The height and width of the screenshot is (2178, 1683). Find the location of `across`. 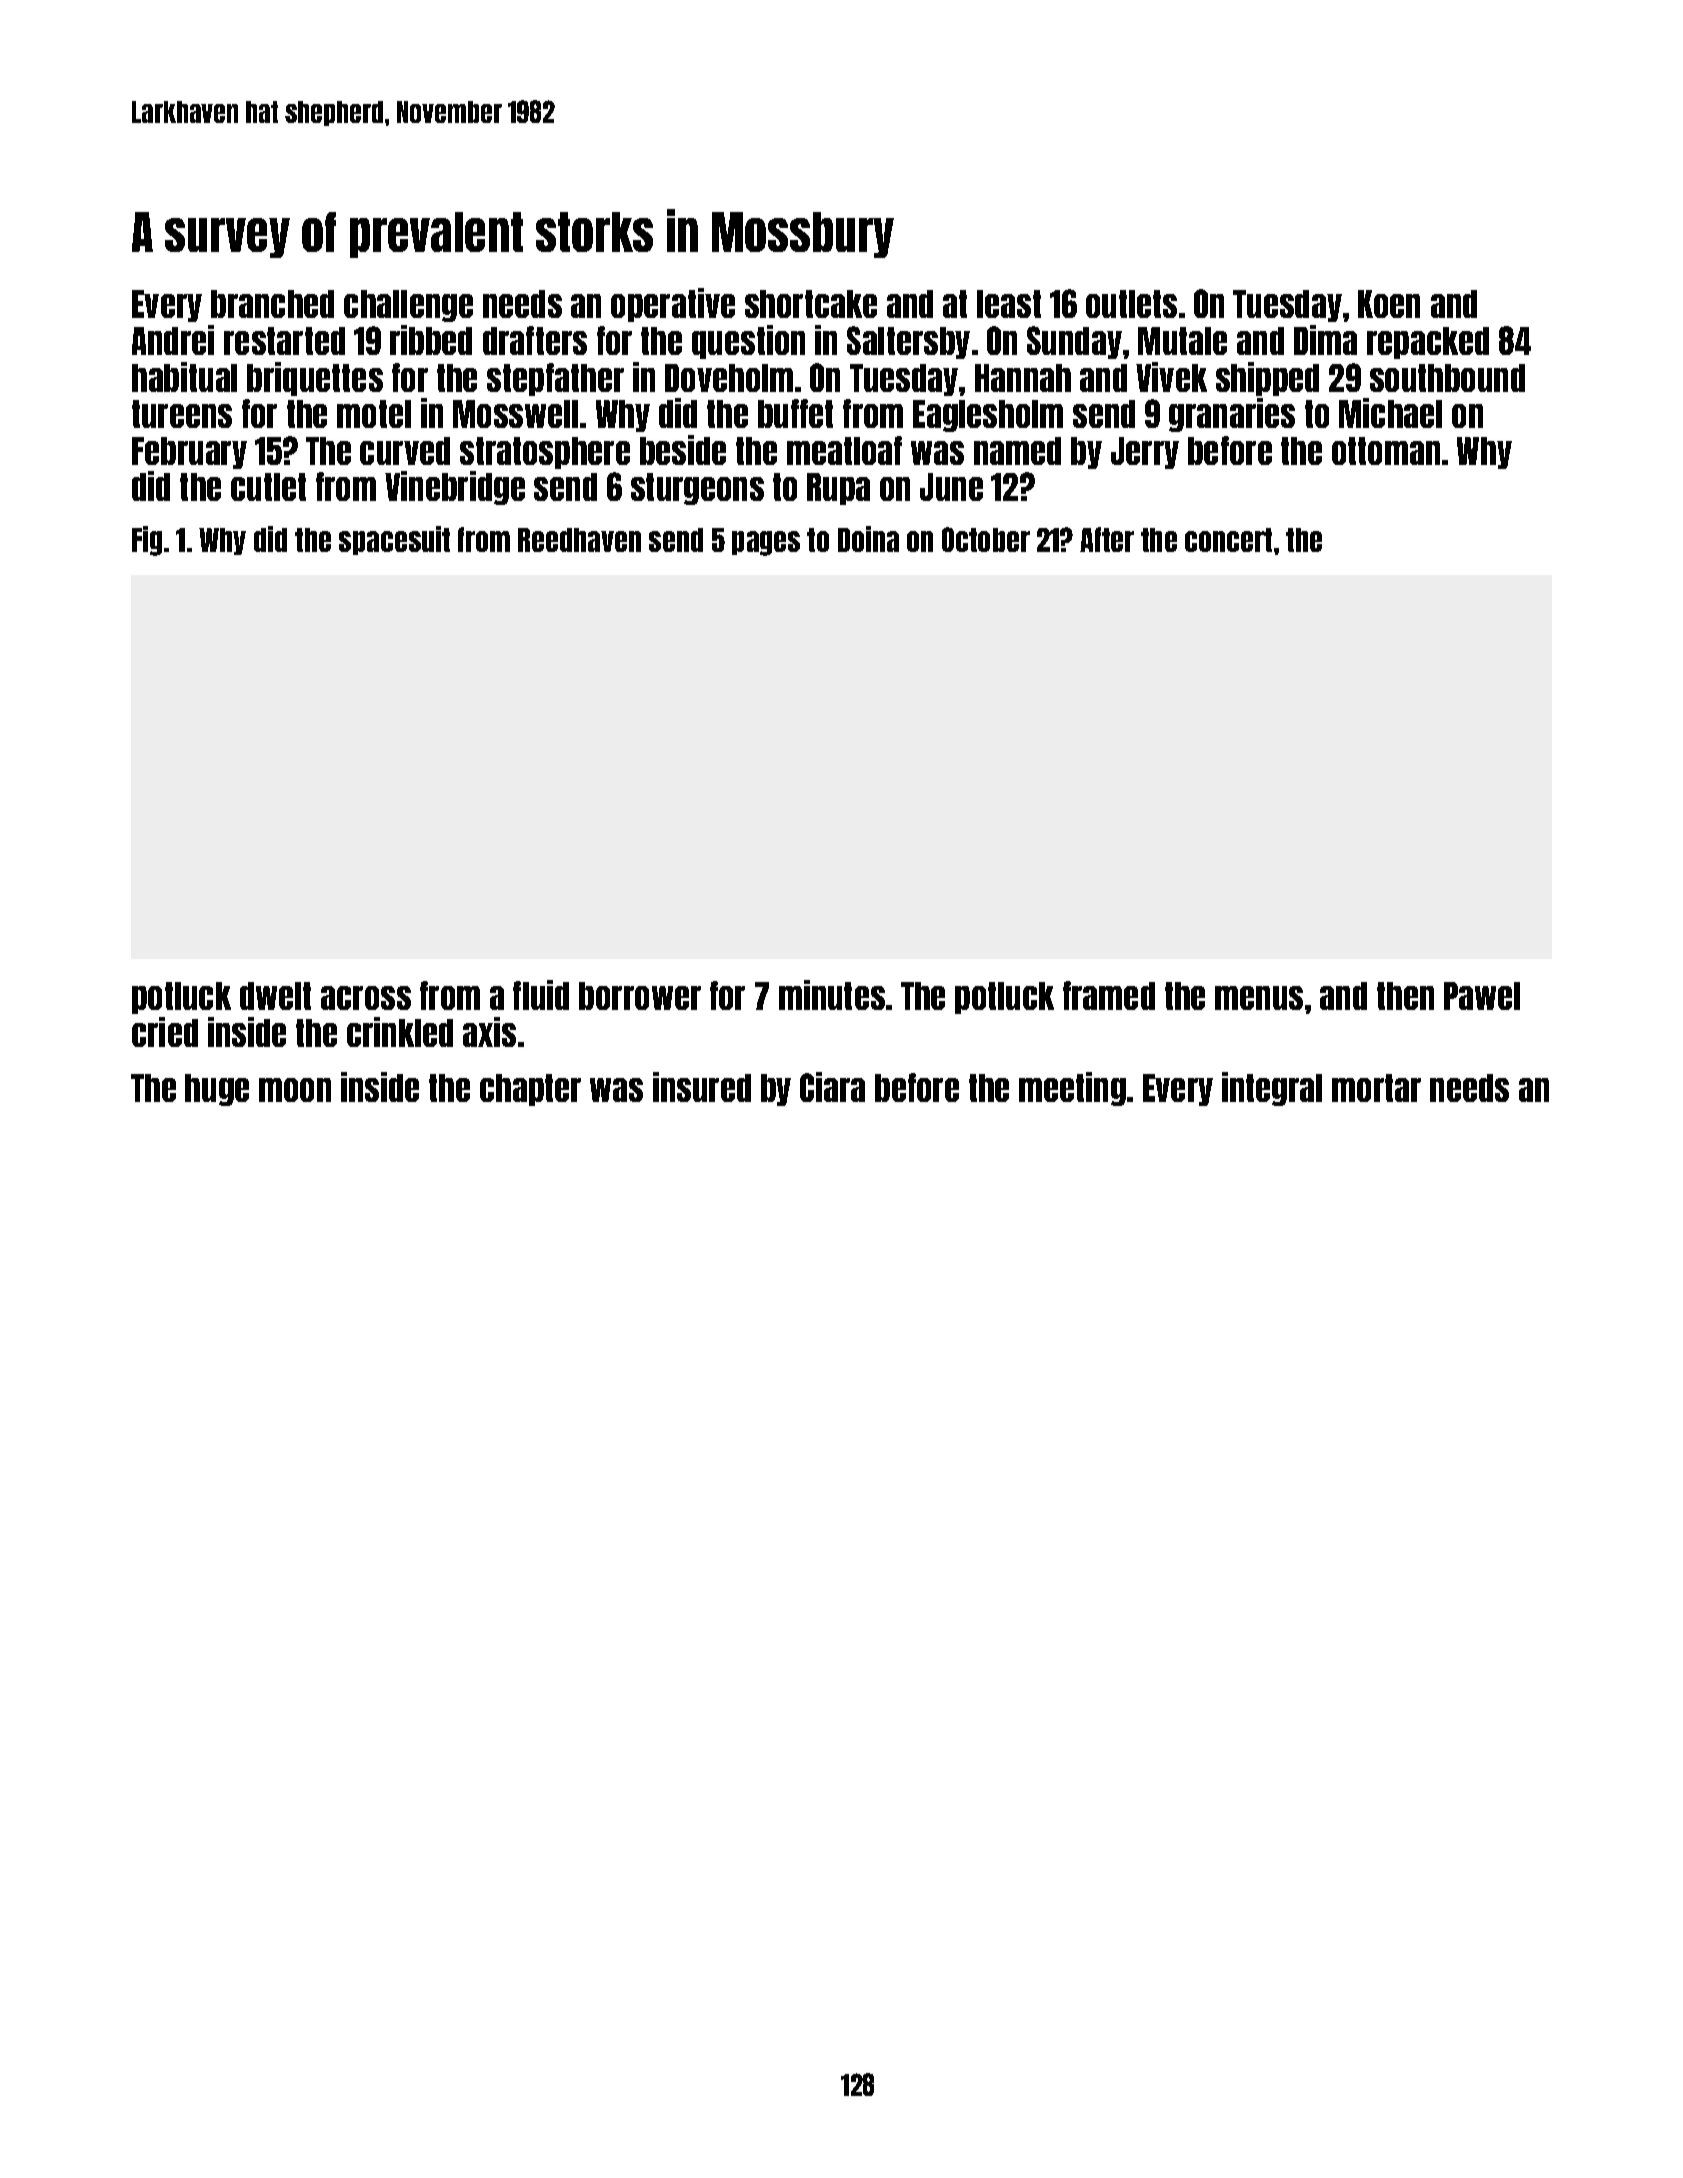

across is located at coordinates (366, 998).
